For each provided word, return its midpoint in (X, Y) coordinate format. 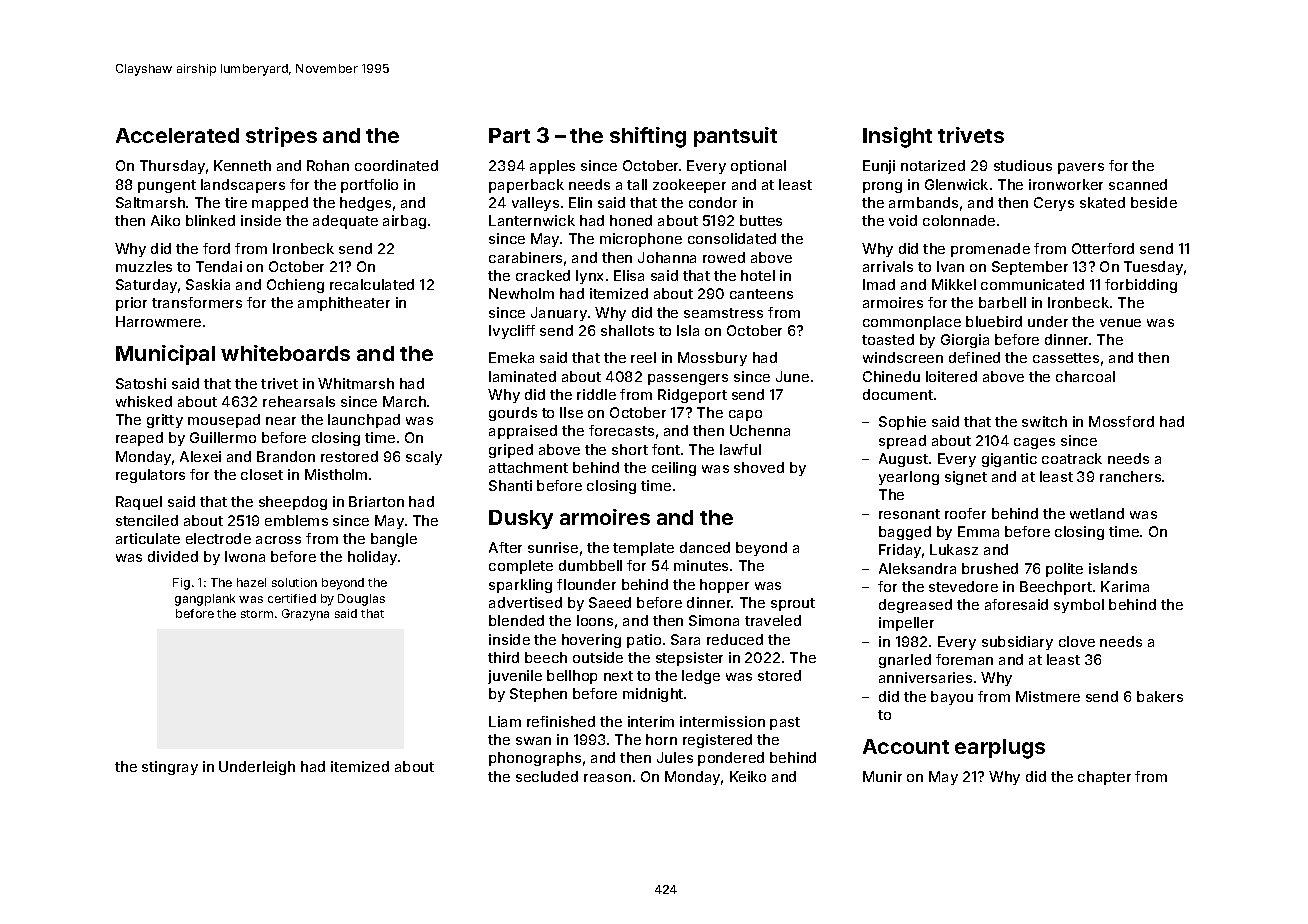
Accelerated (177, 135)
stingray (170, 768)
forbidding (1141, 286)
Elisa (629, 275)
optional (758, 167)
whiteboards (285, 353)
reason (607, 778)
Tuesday (1153, 268)
